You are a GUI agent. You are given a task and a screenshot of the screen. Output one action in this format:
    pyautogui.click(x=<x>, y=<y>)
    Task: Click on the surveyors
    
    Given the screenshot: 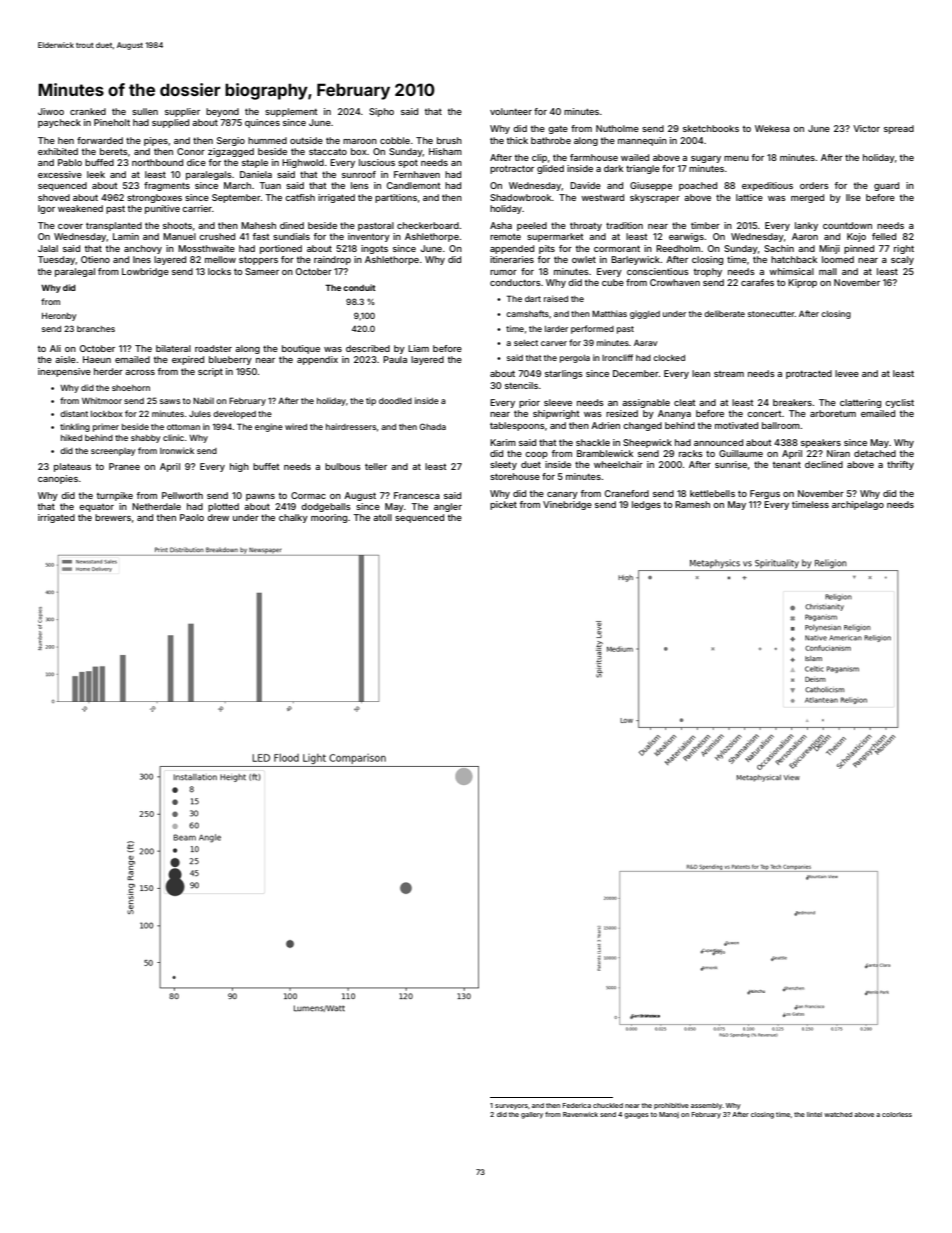 What is the action you would take?
    pyautogui.click(x=511, y=1107)
